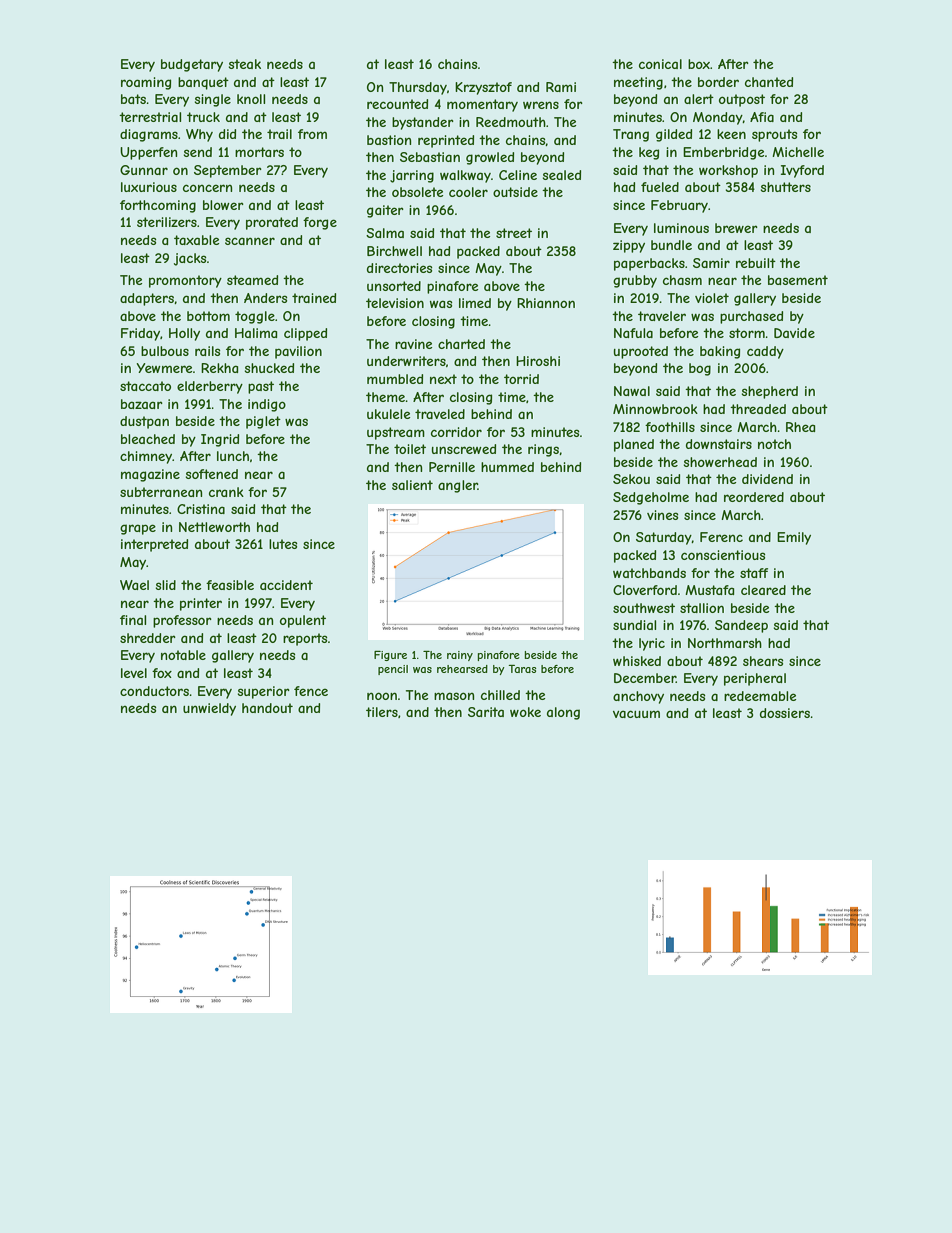 The height and width of the screenshot is (1233, 952). What do you see at coordinates (263, 422) in the screenshot?
I see `piglet` at bounding box center [263, 422].
